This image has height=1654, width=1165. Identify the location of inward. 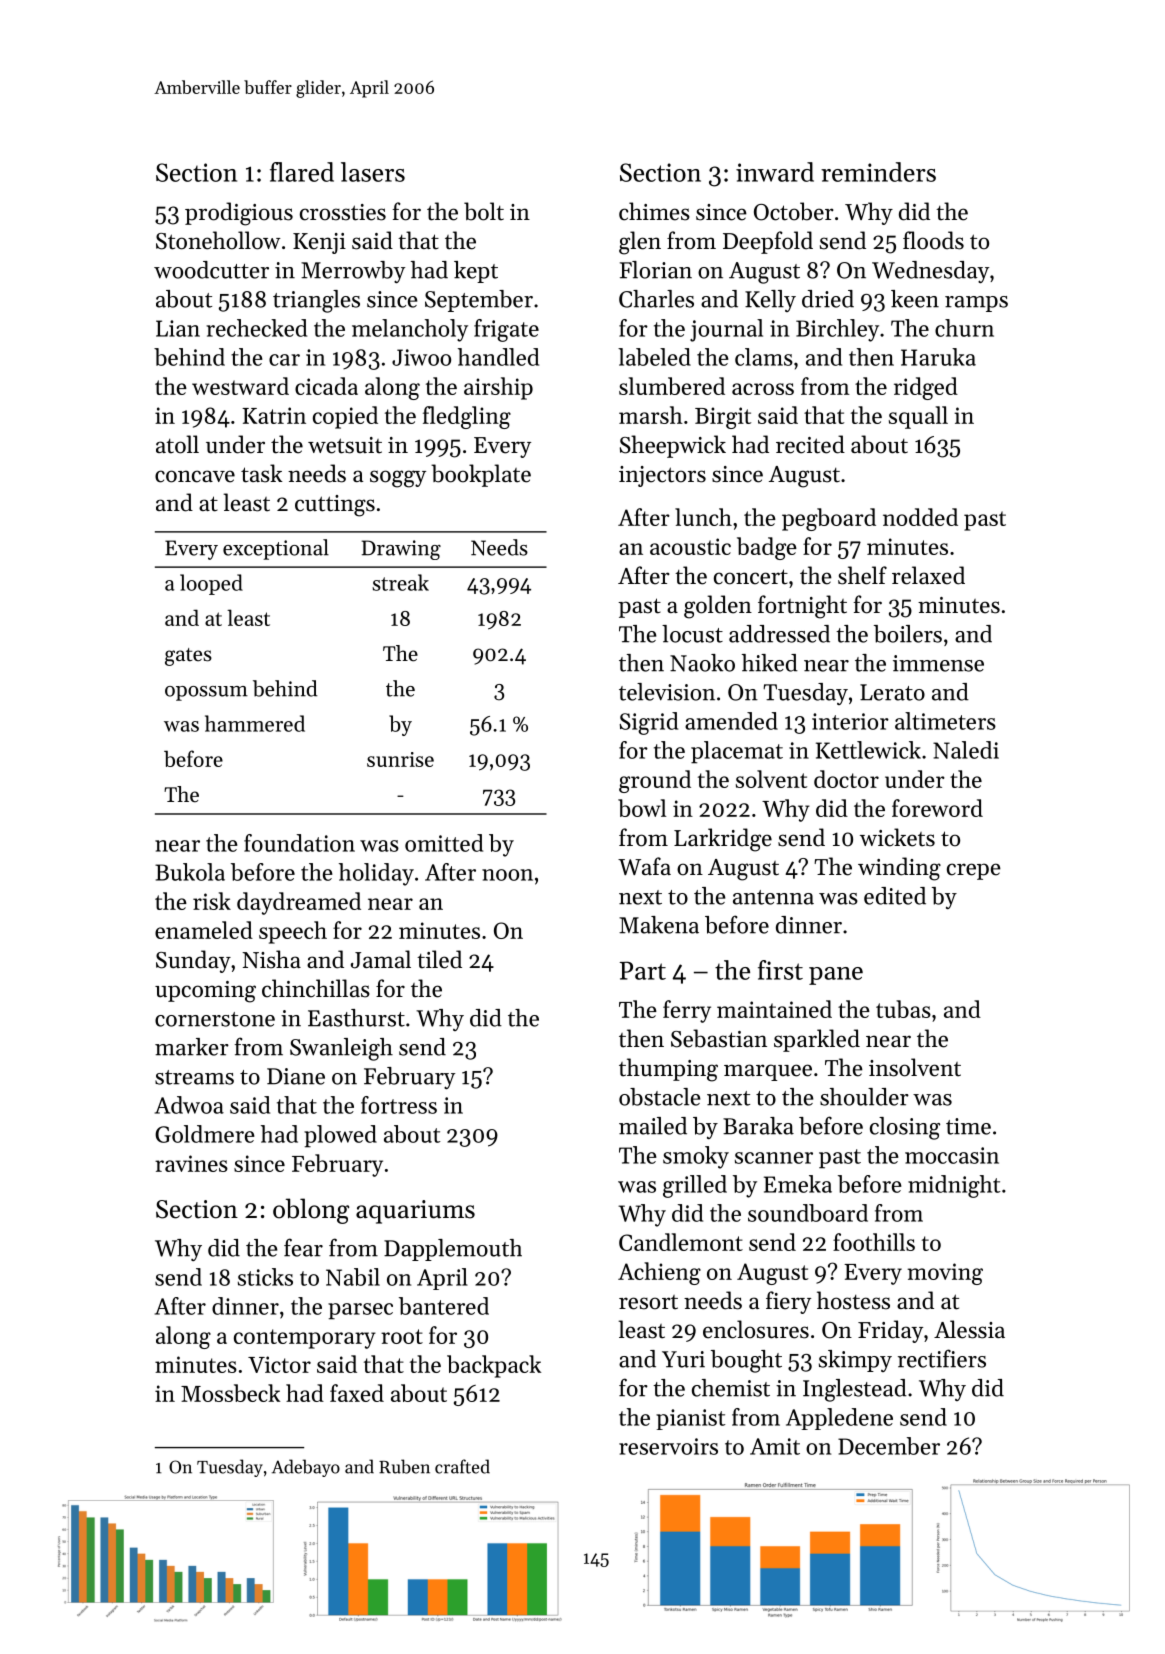
(775, 172).
